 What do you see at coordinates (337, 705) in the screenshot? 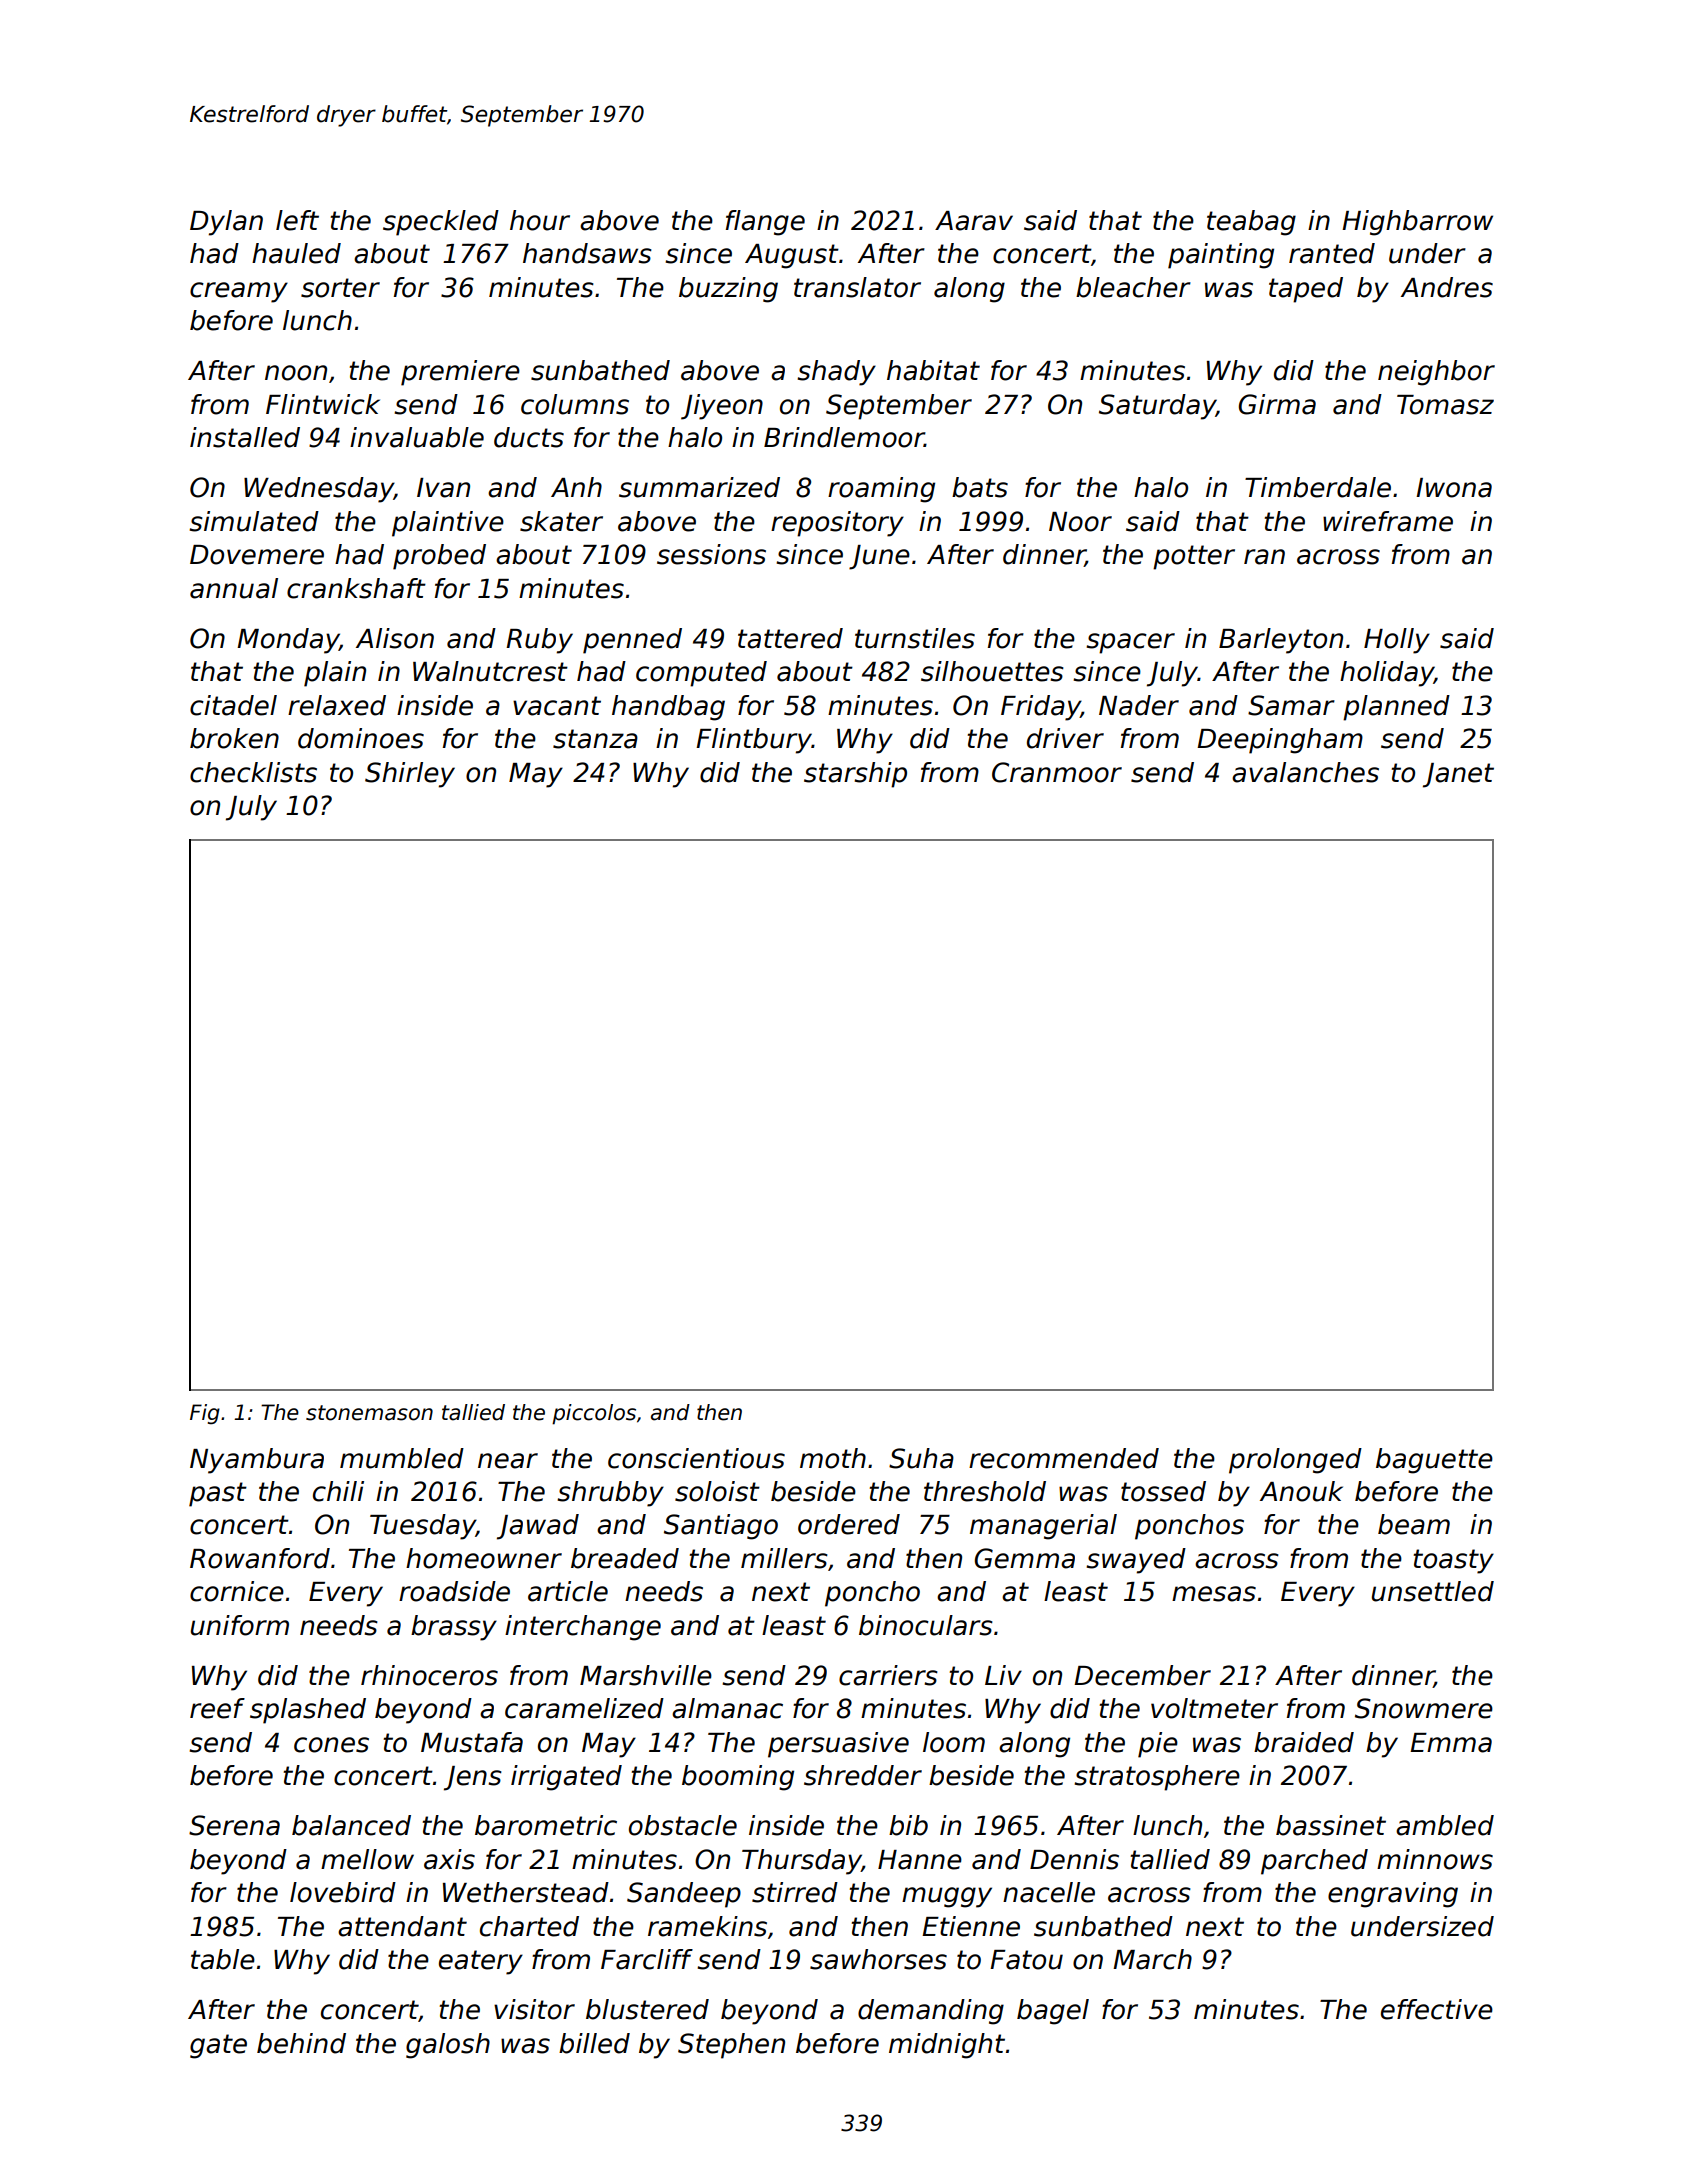
I see `relaxed` at bounding box center [337, 705].
